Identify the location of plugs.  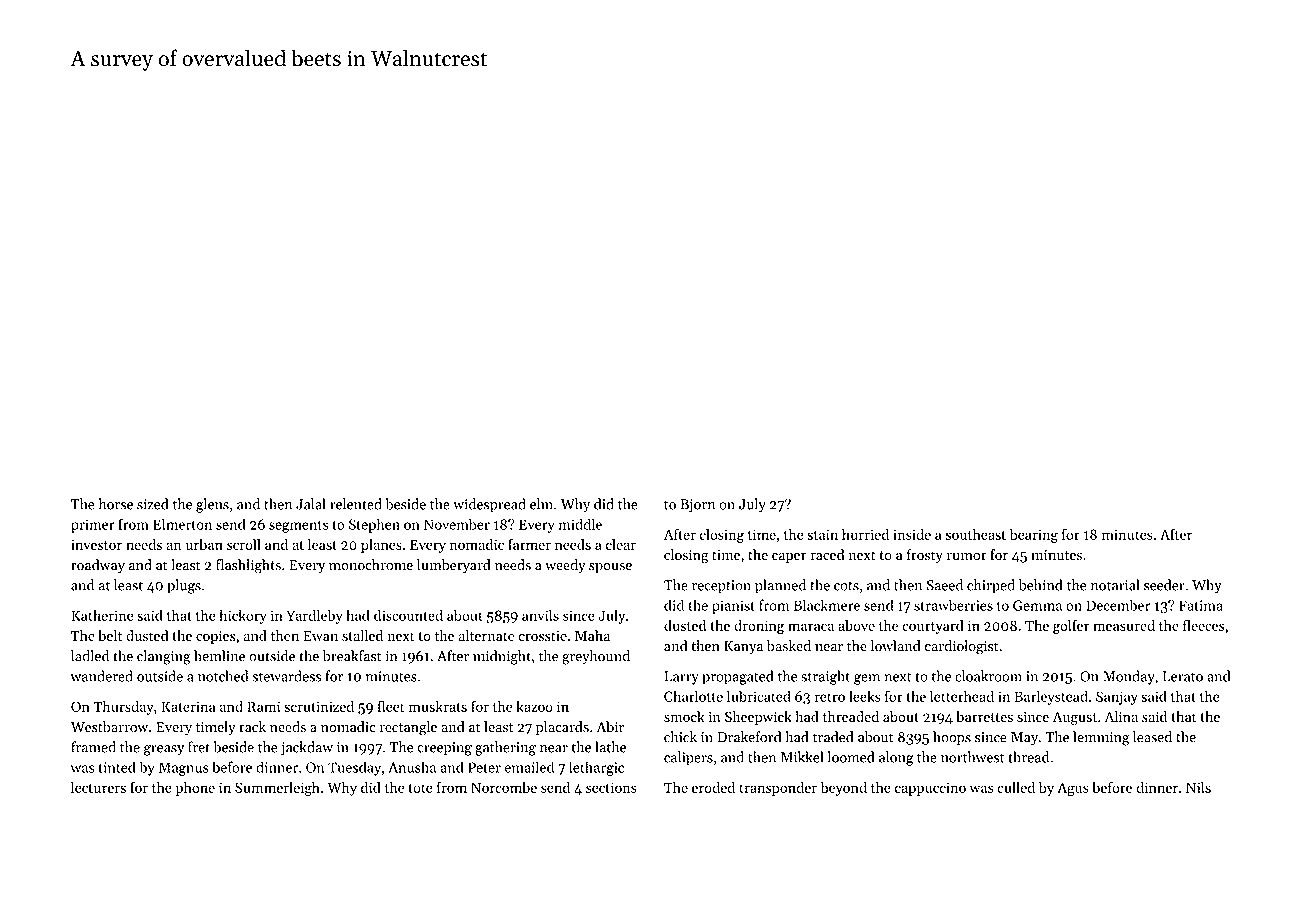
(184, 586).
